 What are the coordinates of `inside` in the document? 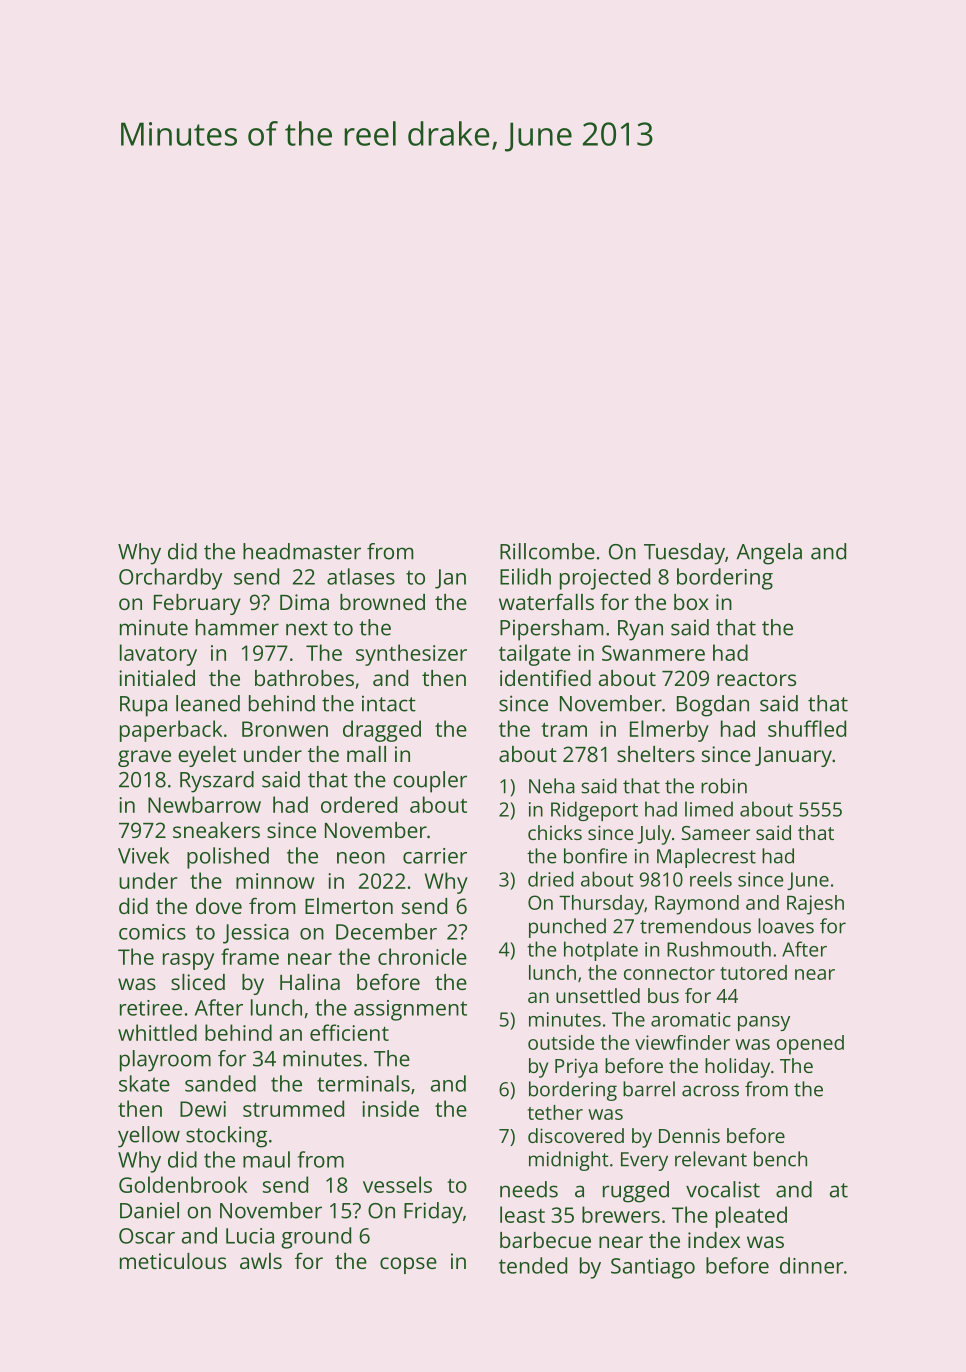 It's located at (390, 1108).
